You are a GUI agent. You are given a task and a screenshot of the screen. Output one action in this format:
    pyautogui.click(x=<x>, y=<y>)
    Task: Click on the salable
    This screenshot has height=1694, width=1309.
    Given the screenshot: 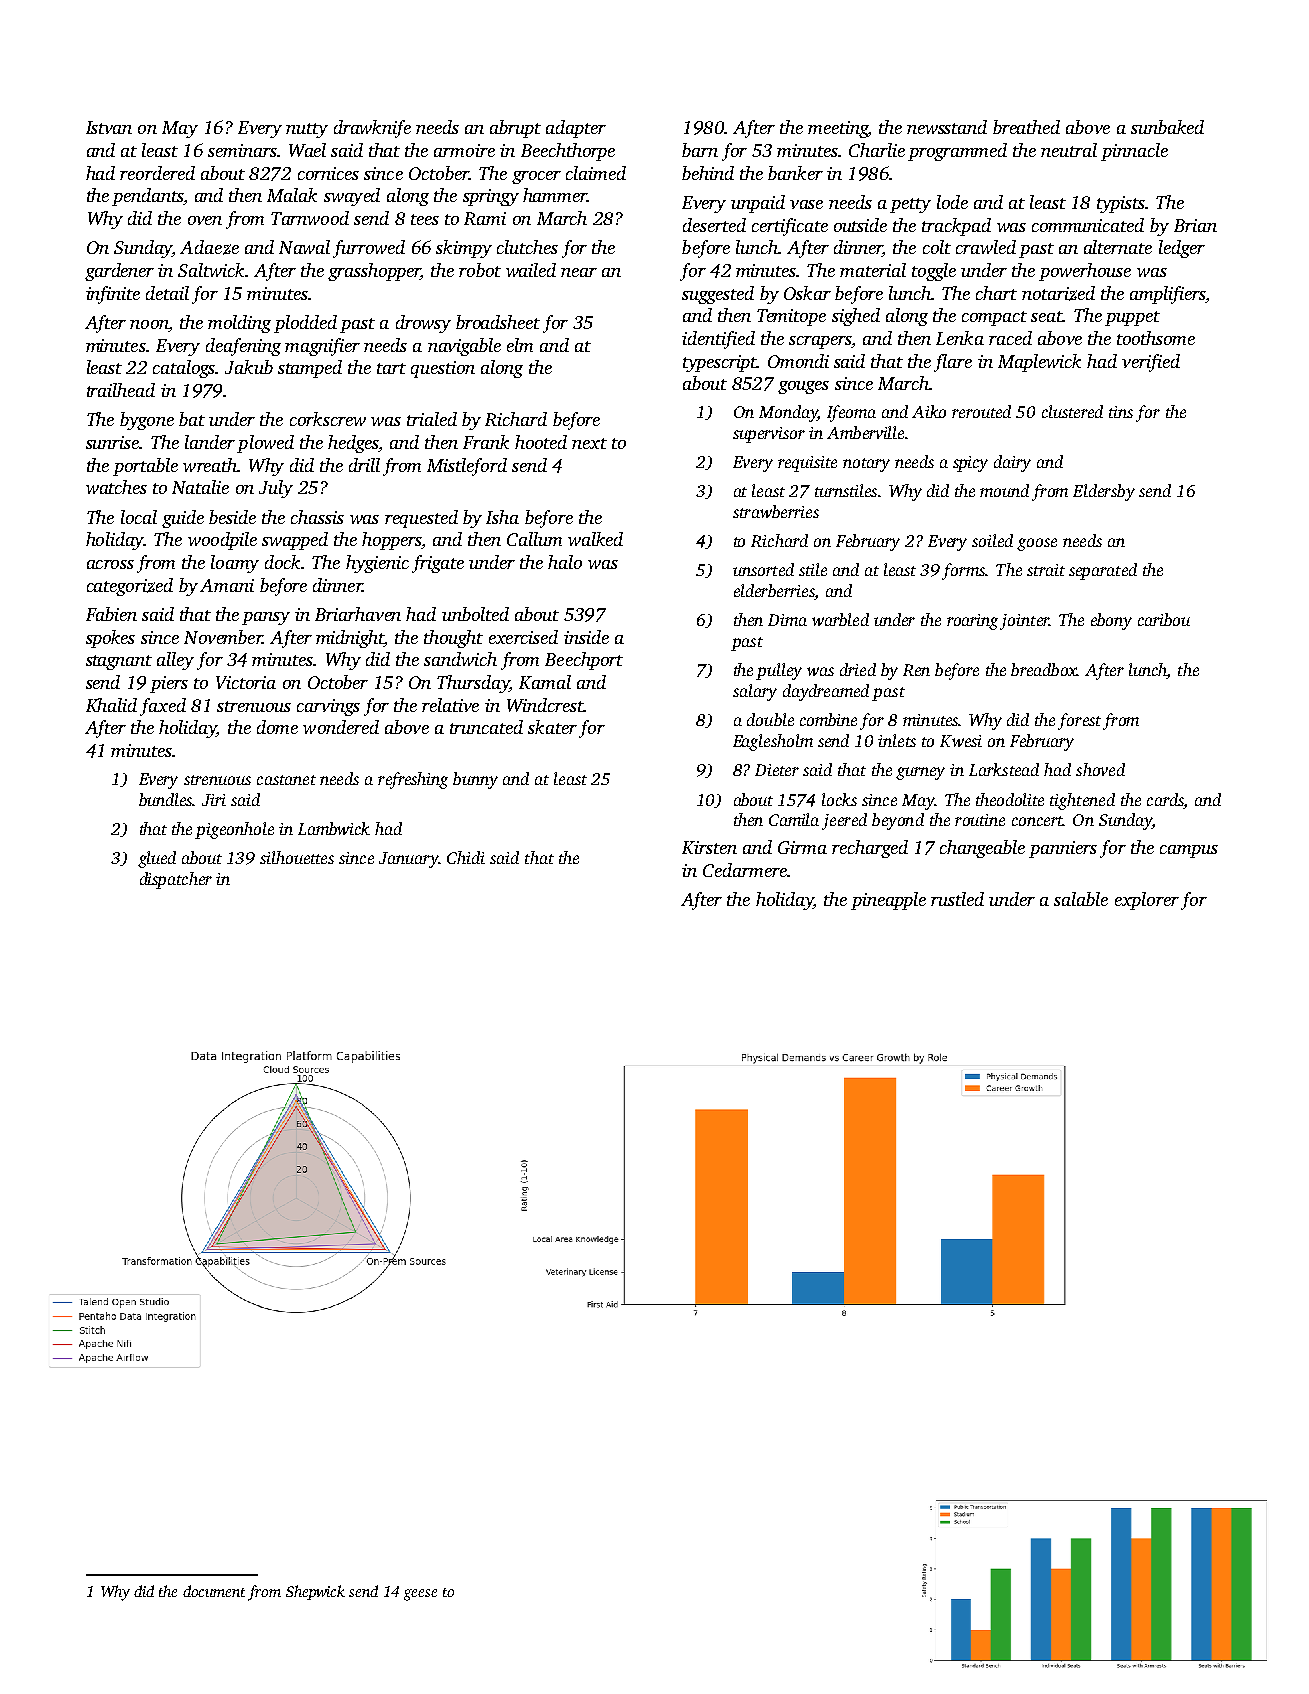 What is the action you would take?
    pyautogui.click(x=1081, y=899)
